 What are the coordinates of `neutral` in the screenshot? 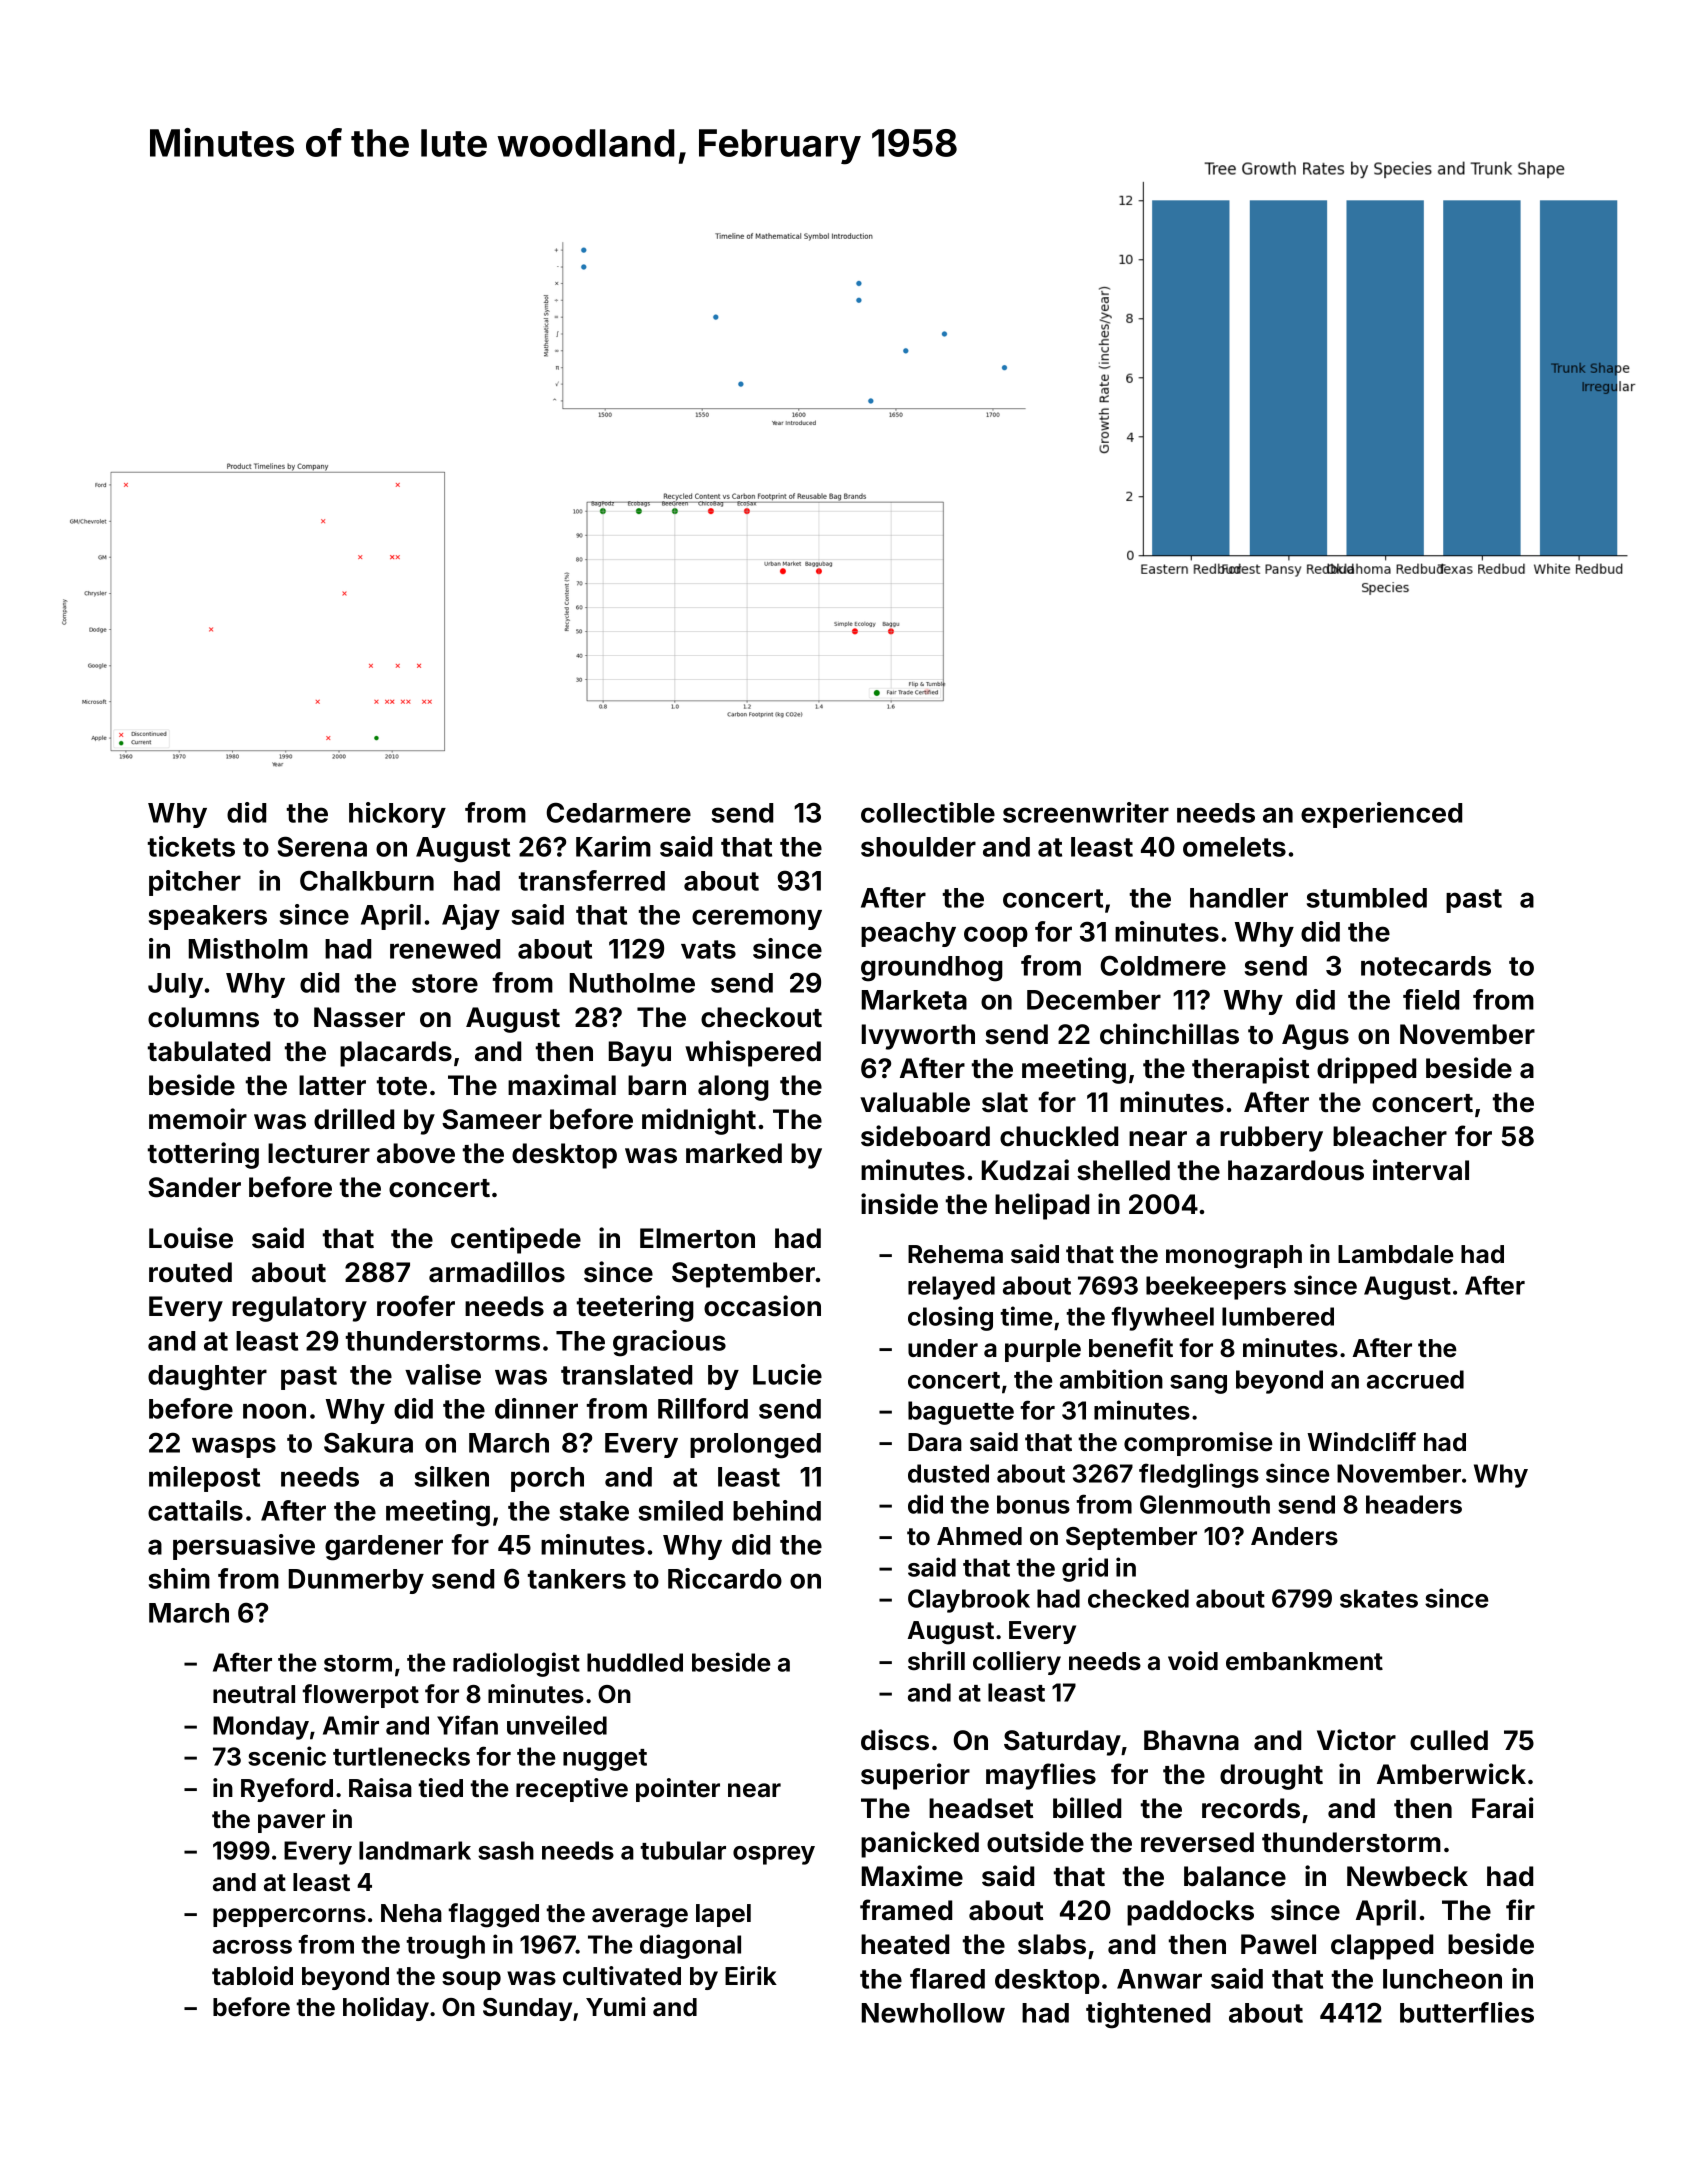 It's located at (254, 1694).
